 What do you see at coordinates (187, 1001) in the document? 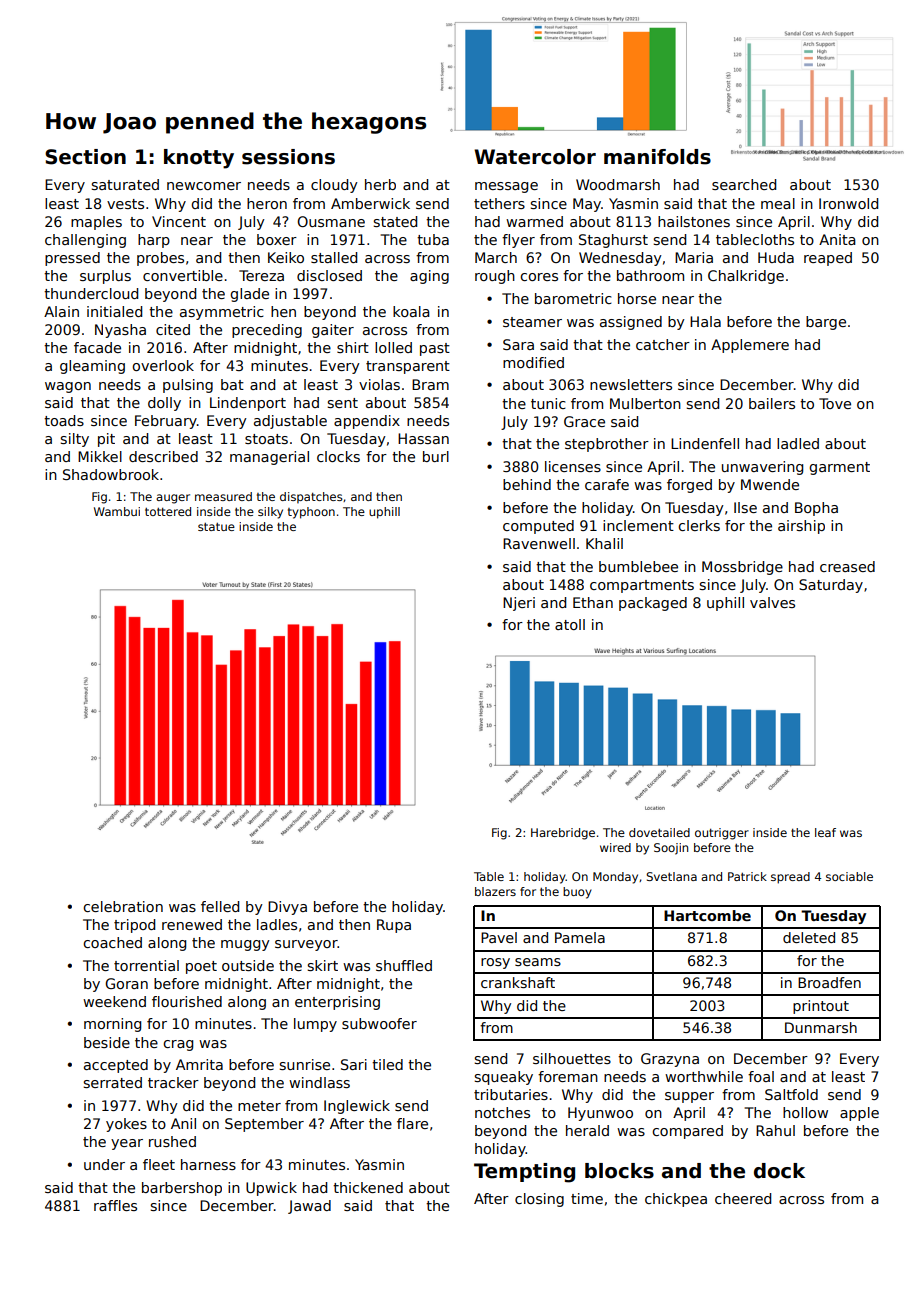
I see `flourished` at bounding box center [187, 1001].
